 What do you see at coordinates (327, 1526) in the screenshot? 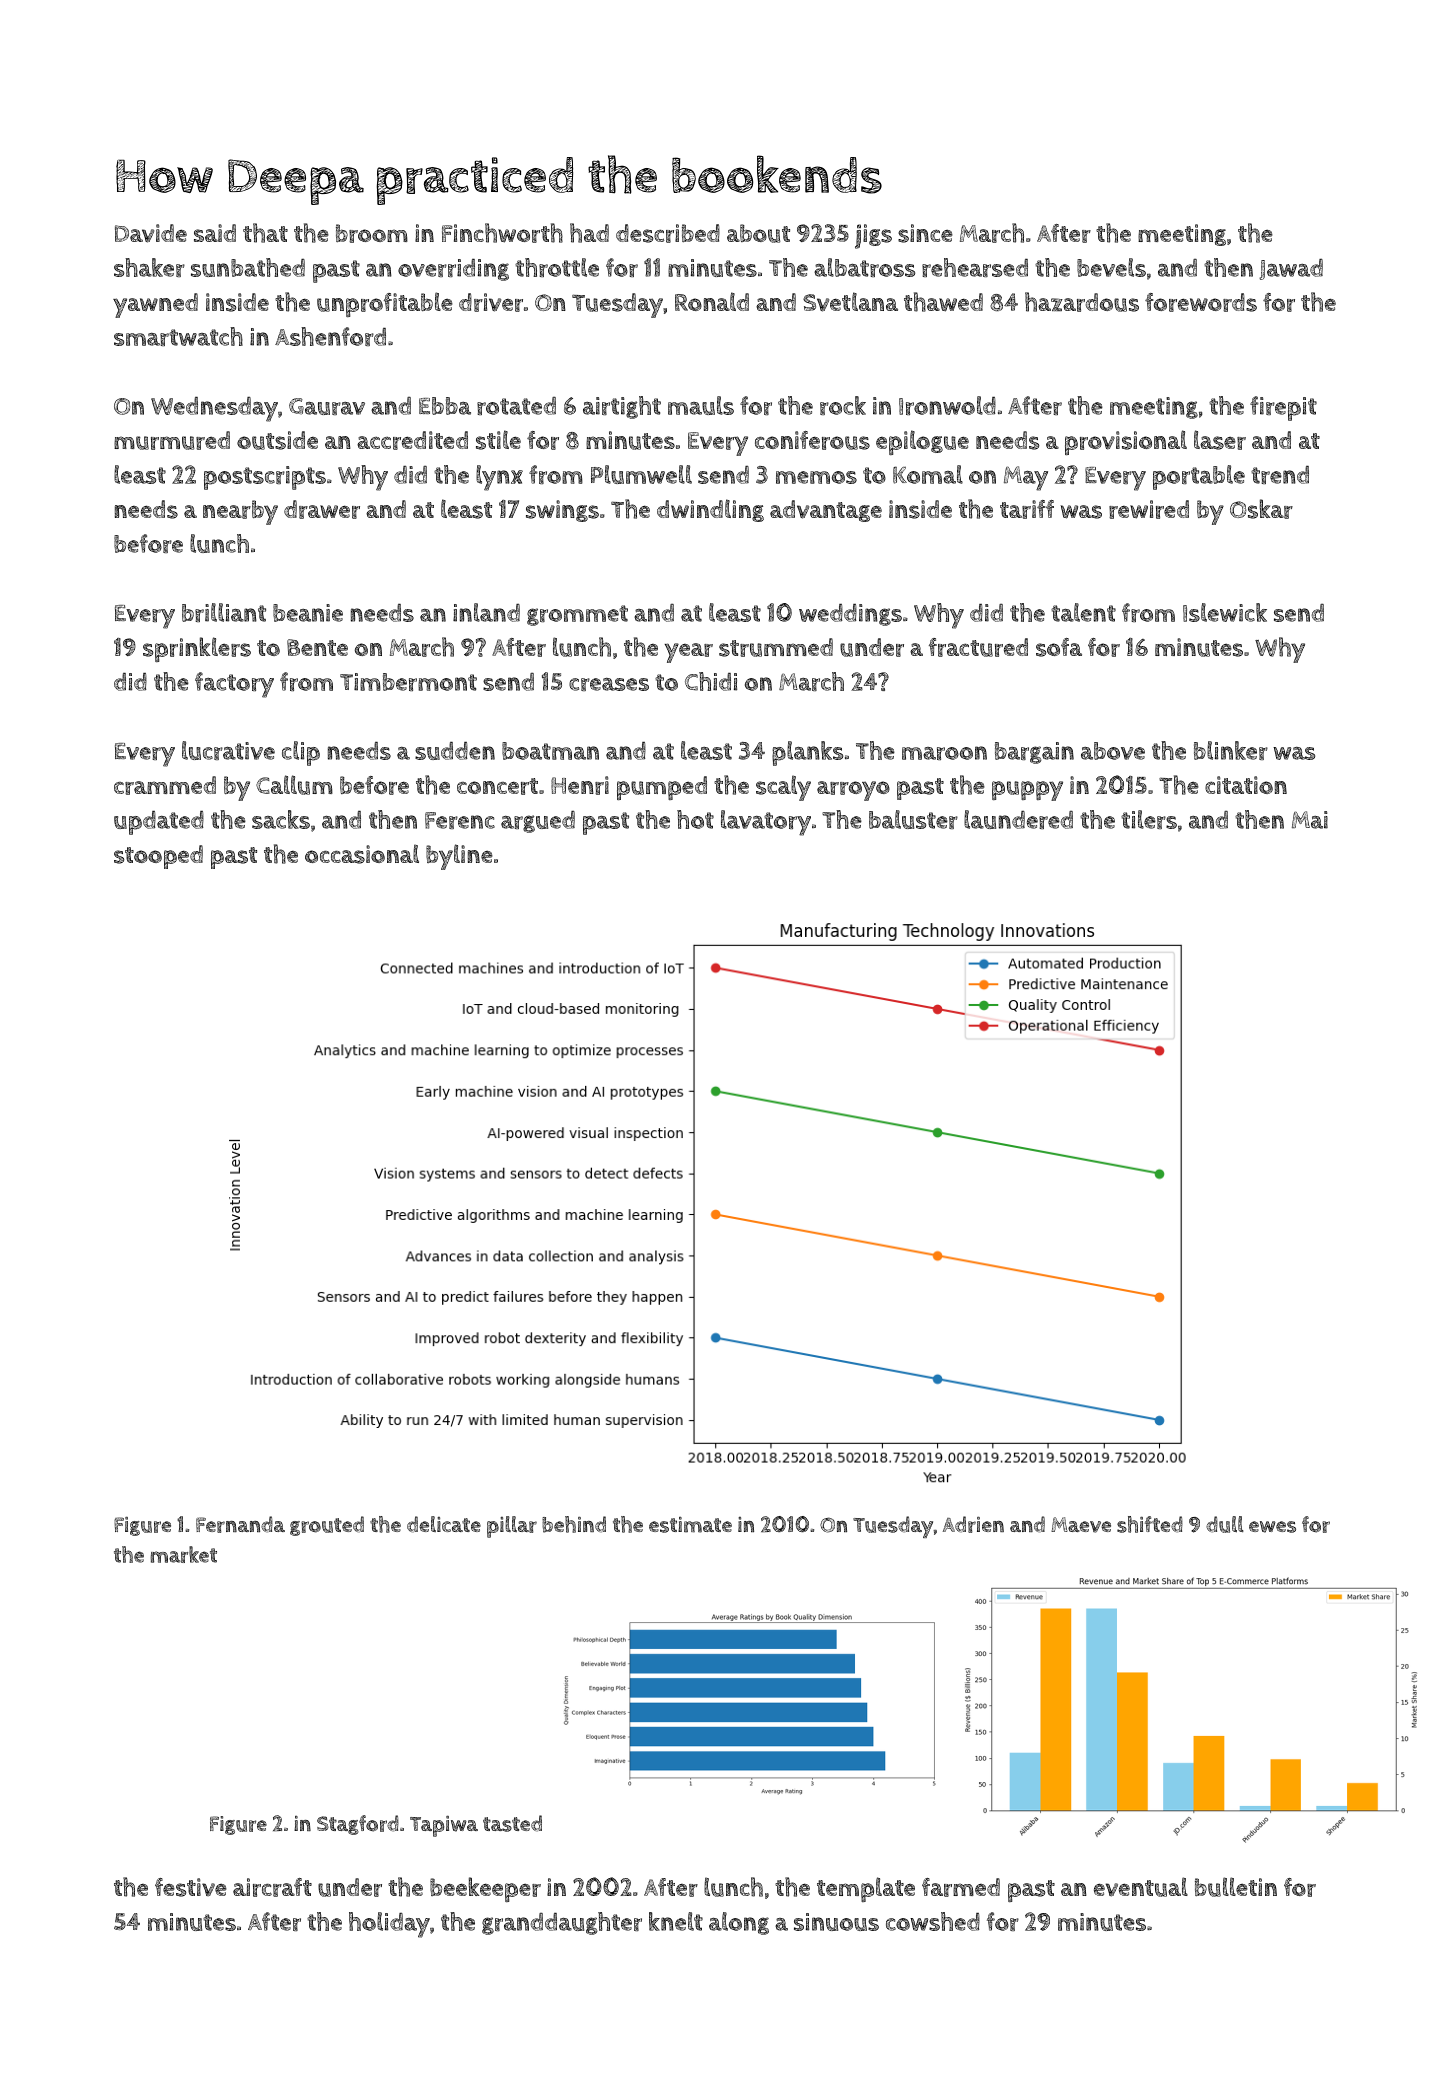
I see `grouted` at bounding box center [327, 1526].
